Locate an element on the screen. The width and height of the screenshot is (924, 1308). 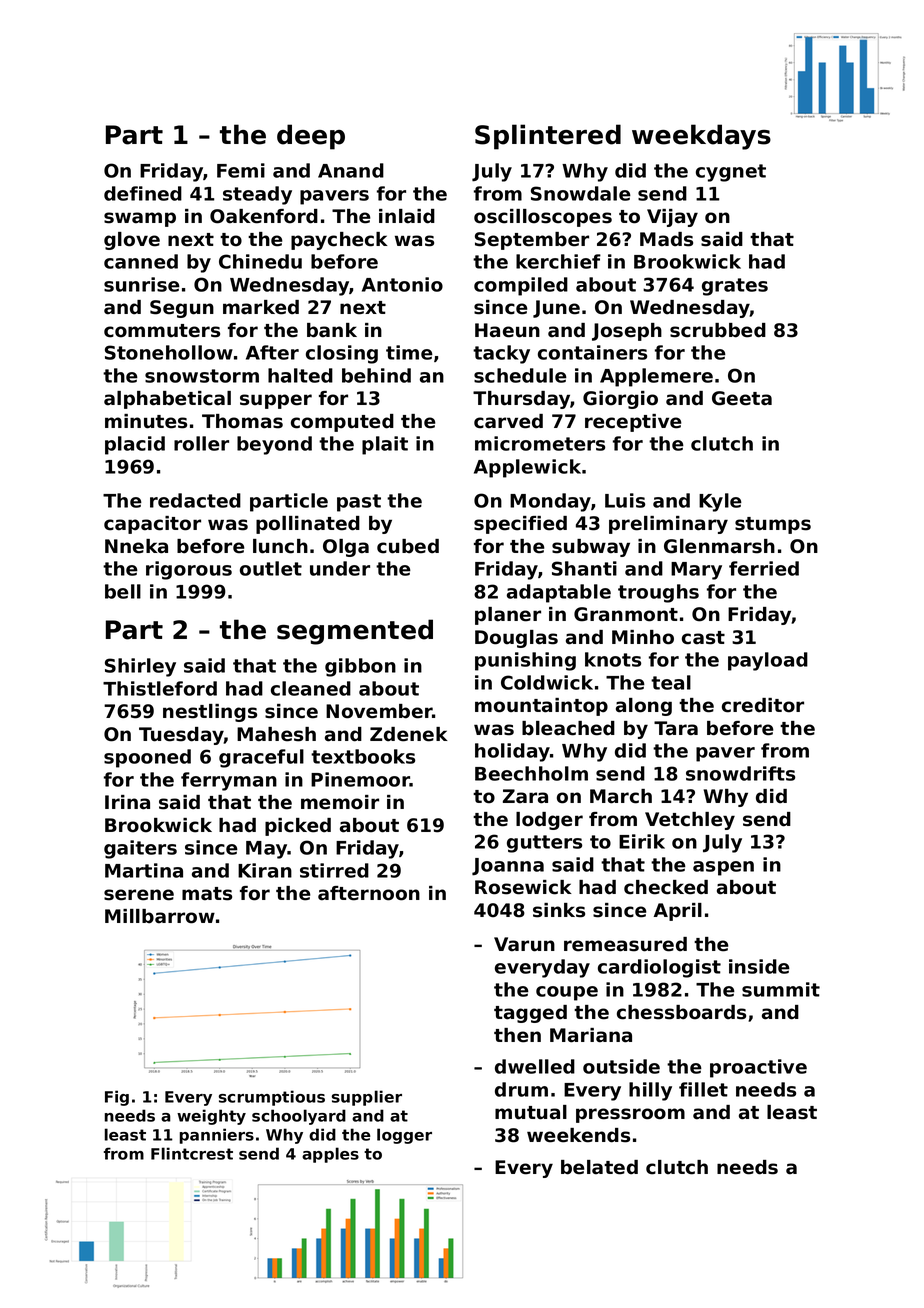
tagged is located at coordinates (530, 1014).
